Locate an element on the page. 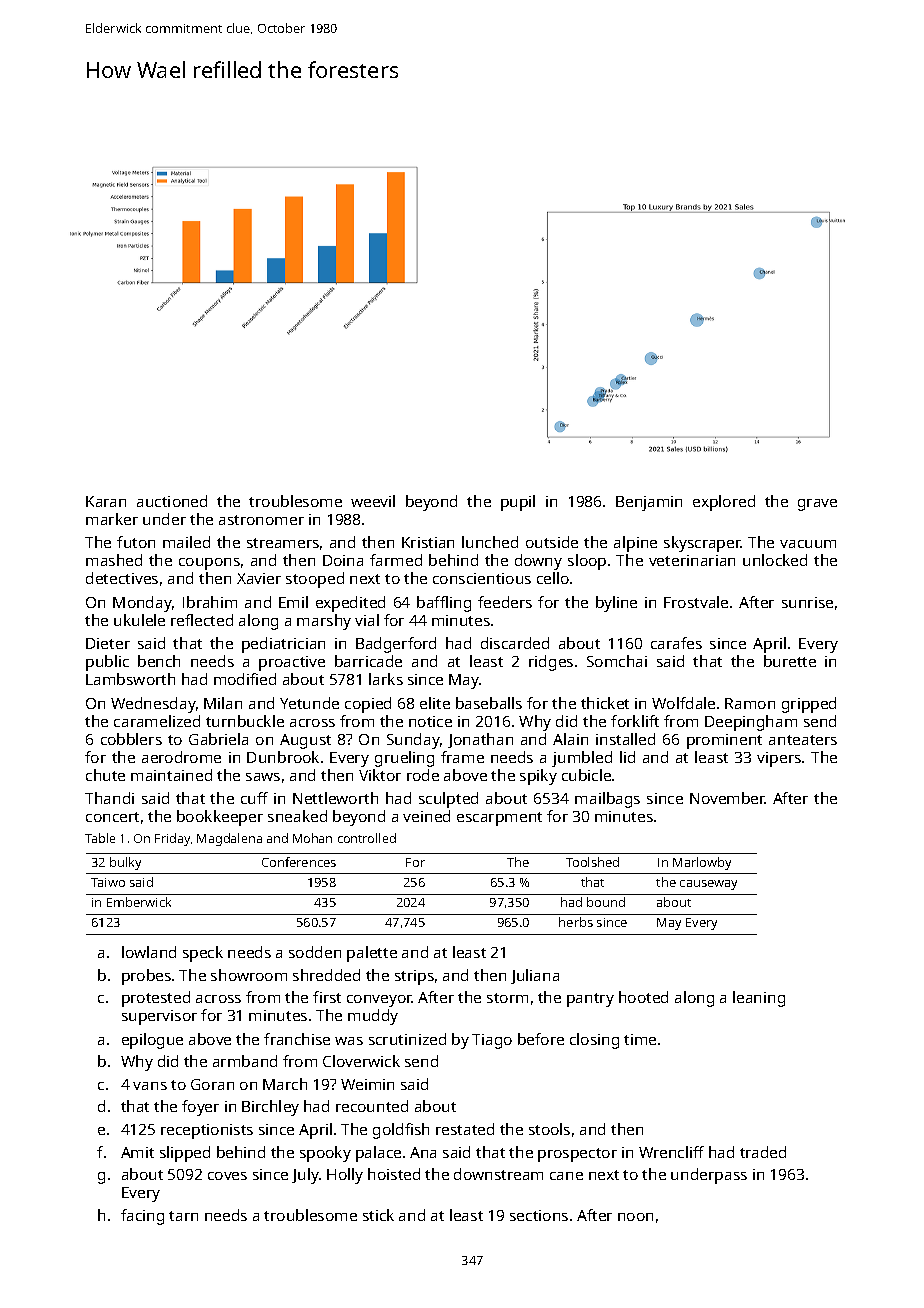 This image has height=1308, width=924. skyscraper is located at coordinates (702, 544).
